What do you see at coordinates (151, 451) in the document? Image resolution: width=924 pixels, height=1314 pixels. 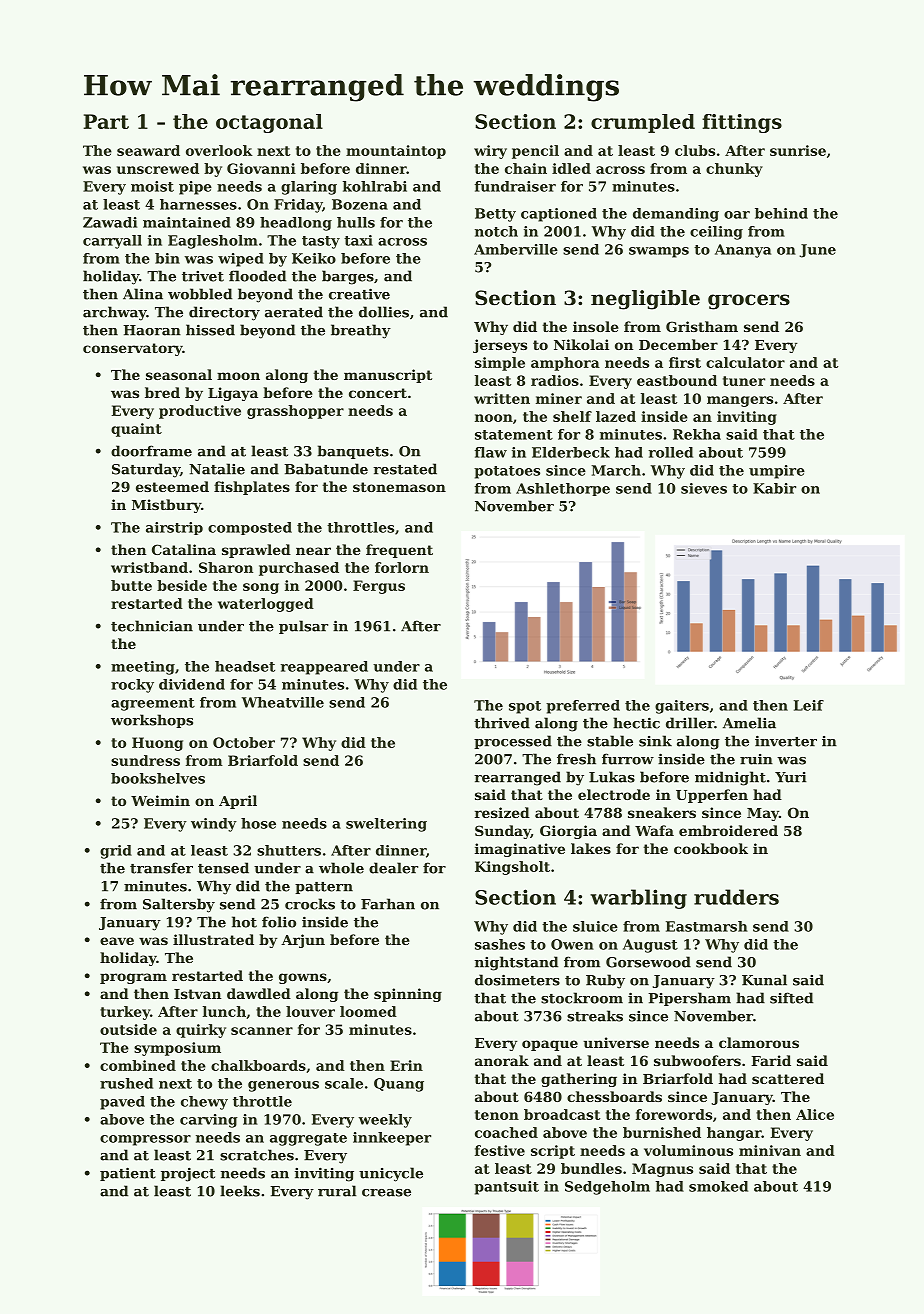 I see `doorframe` at bounding box center [151, 451].
